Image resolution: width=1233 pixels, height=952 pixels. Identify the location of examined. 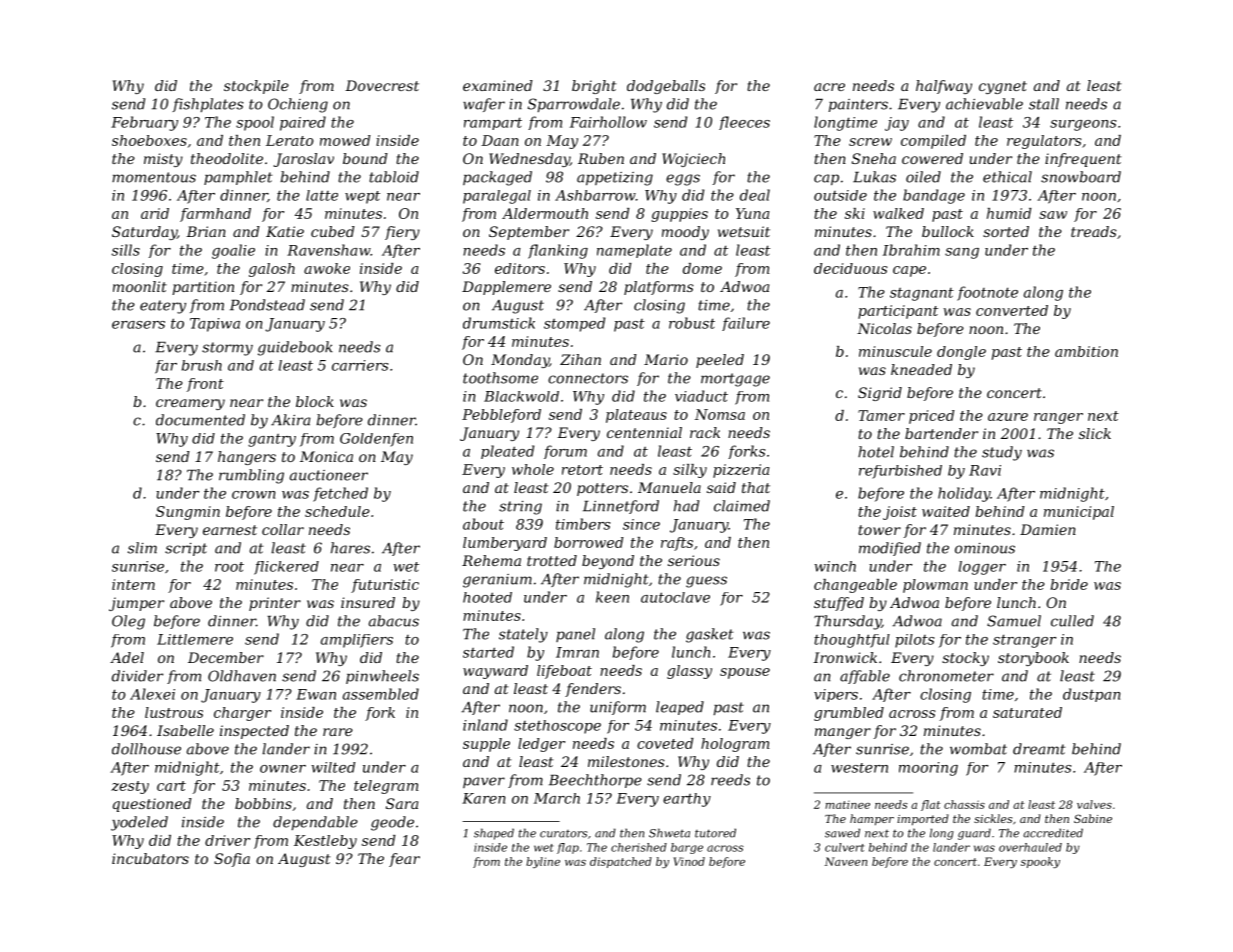
(498, 85).
